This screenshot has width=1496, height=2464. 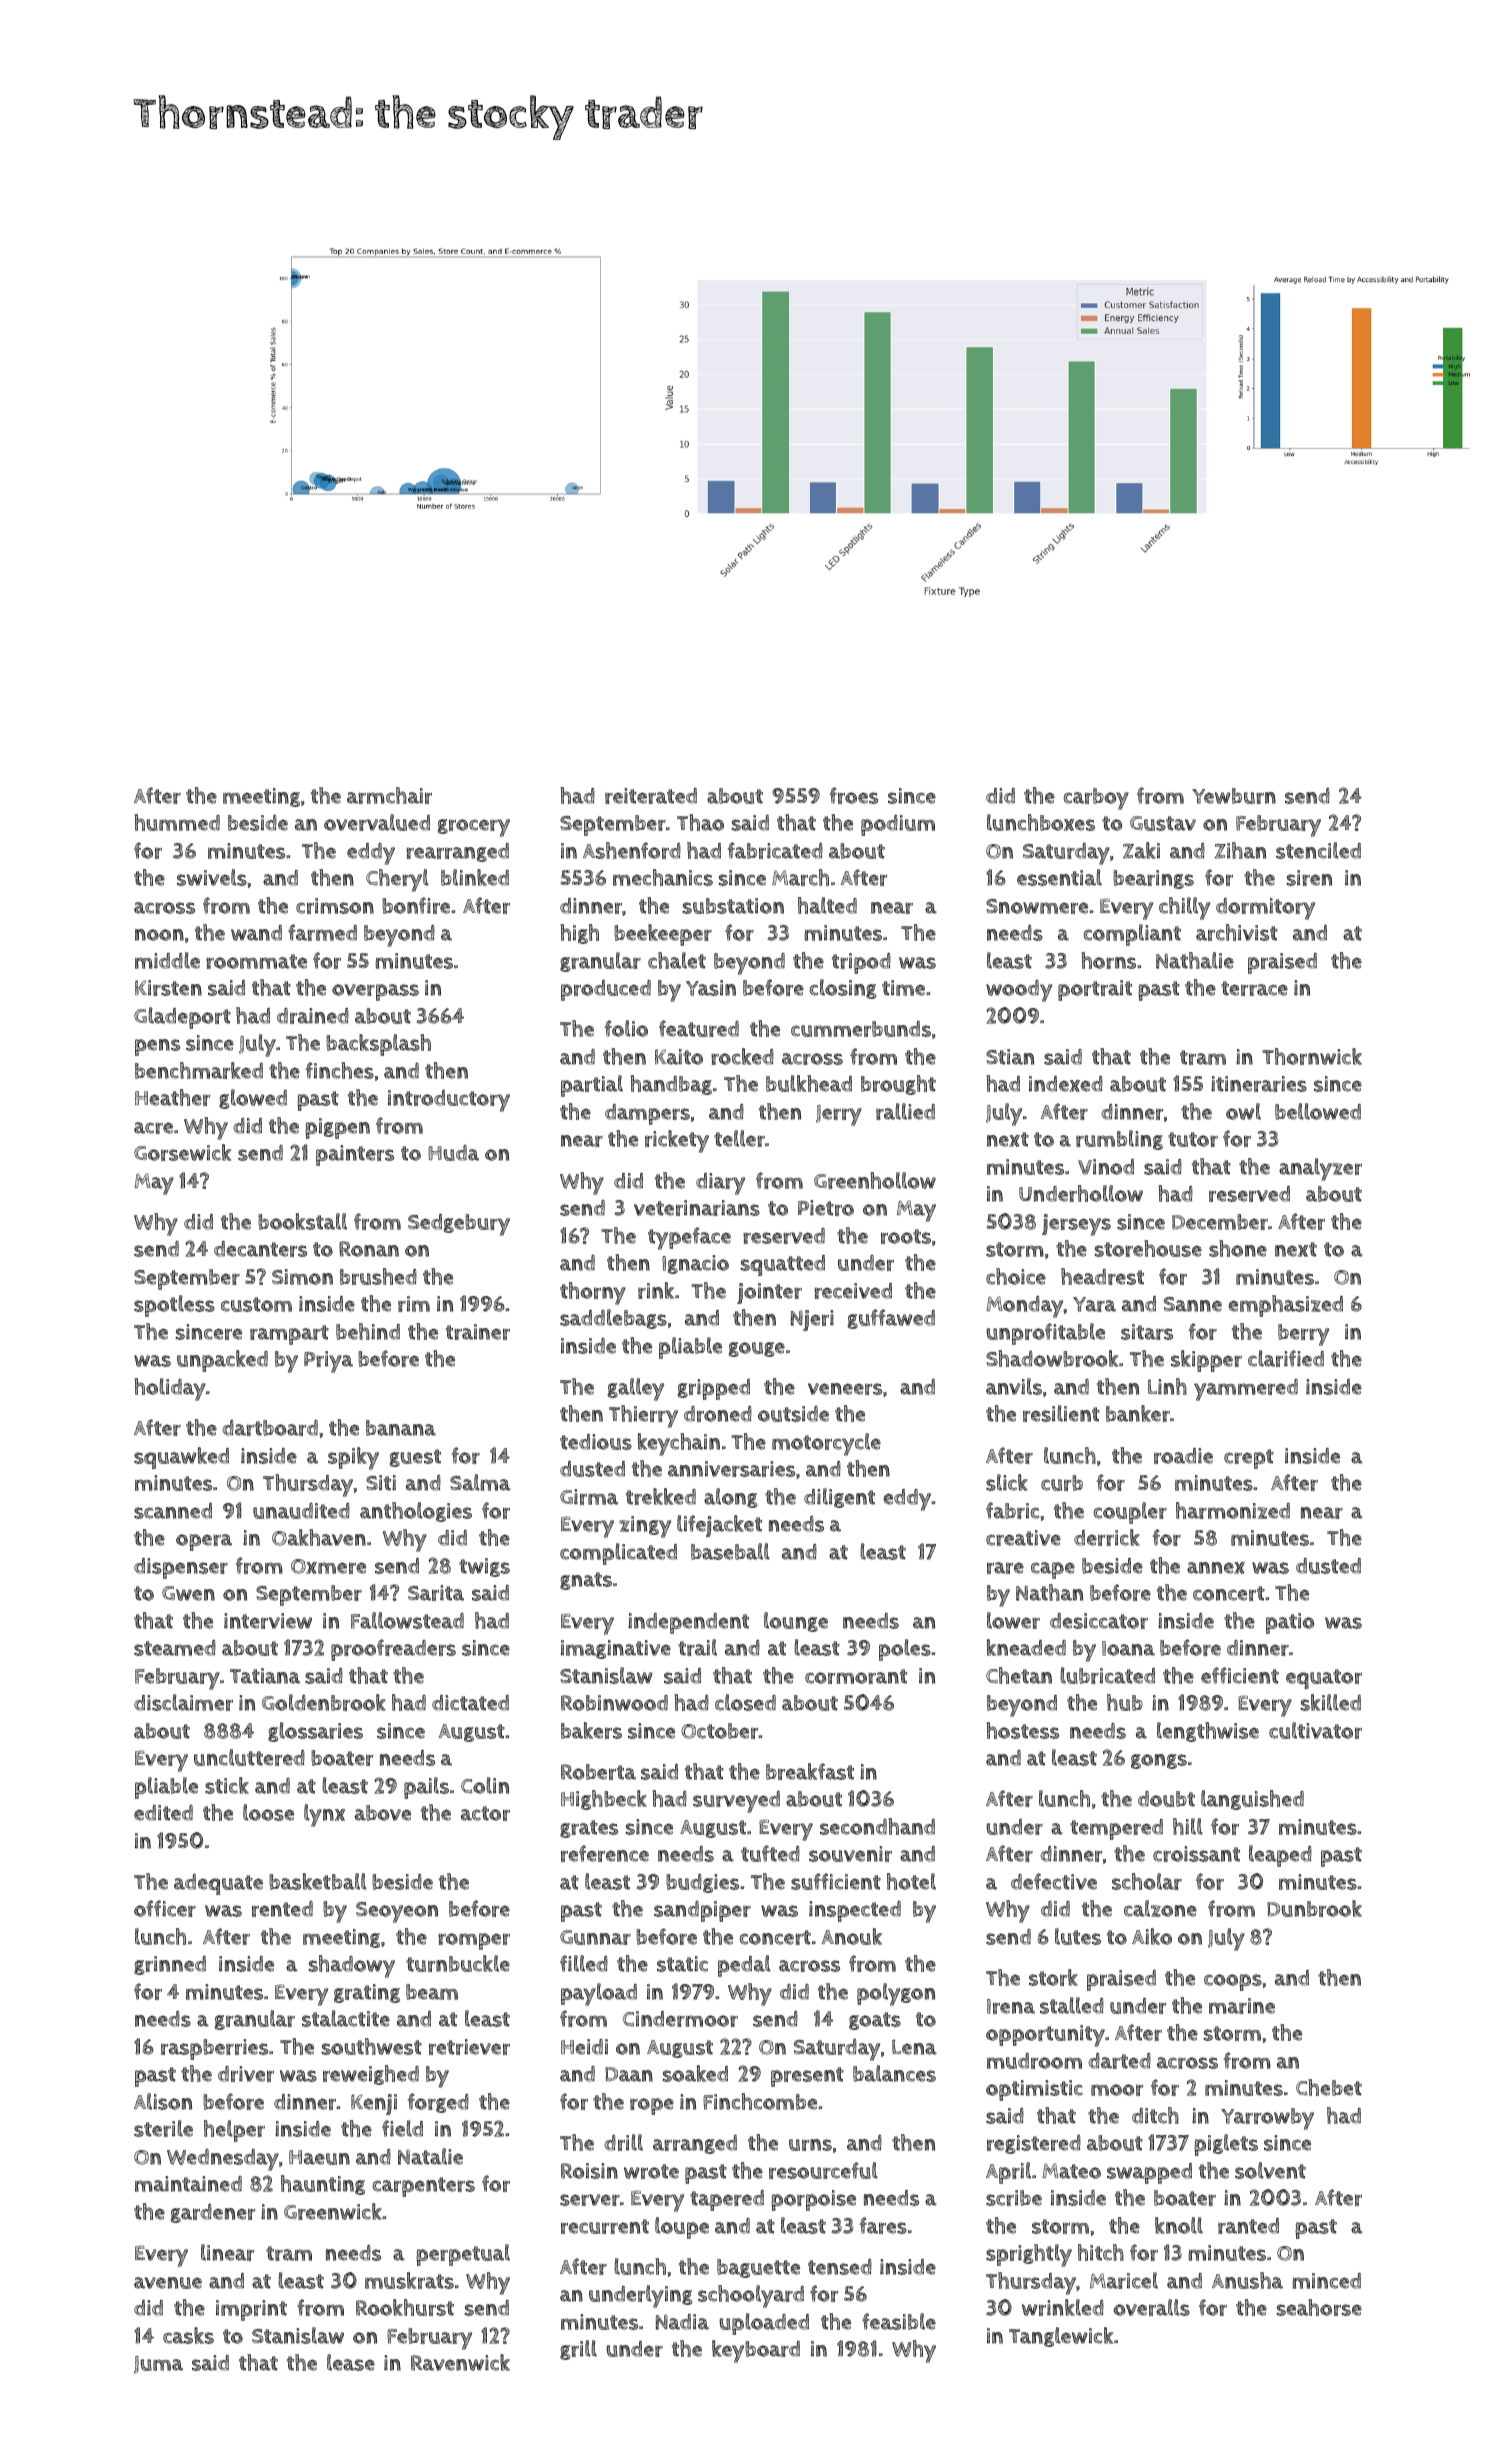 What do you see at coordinates (470, 1703) in the screenshot?
I see `dictated` at bounding box center [470, 1703].
